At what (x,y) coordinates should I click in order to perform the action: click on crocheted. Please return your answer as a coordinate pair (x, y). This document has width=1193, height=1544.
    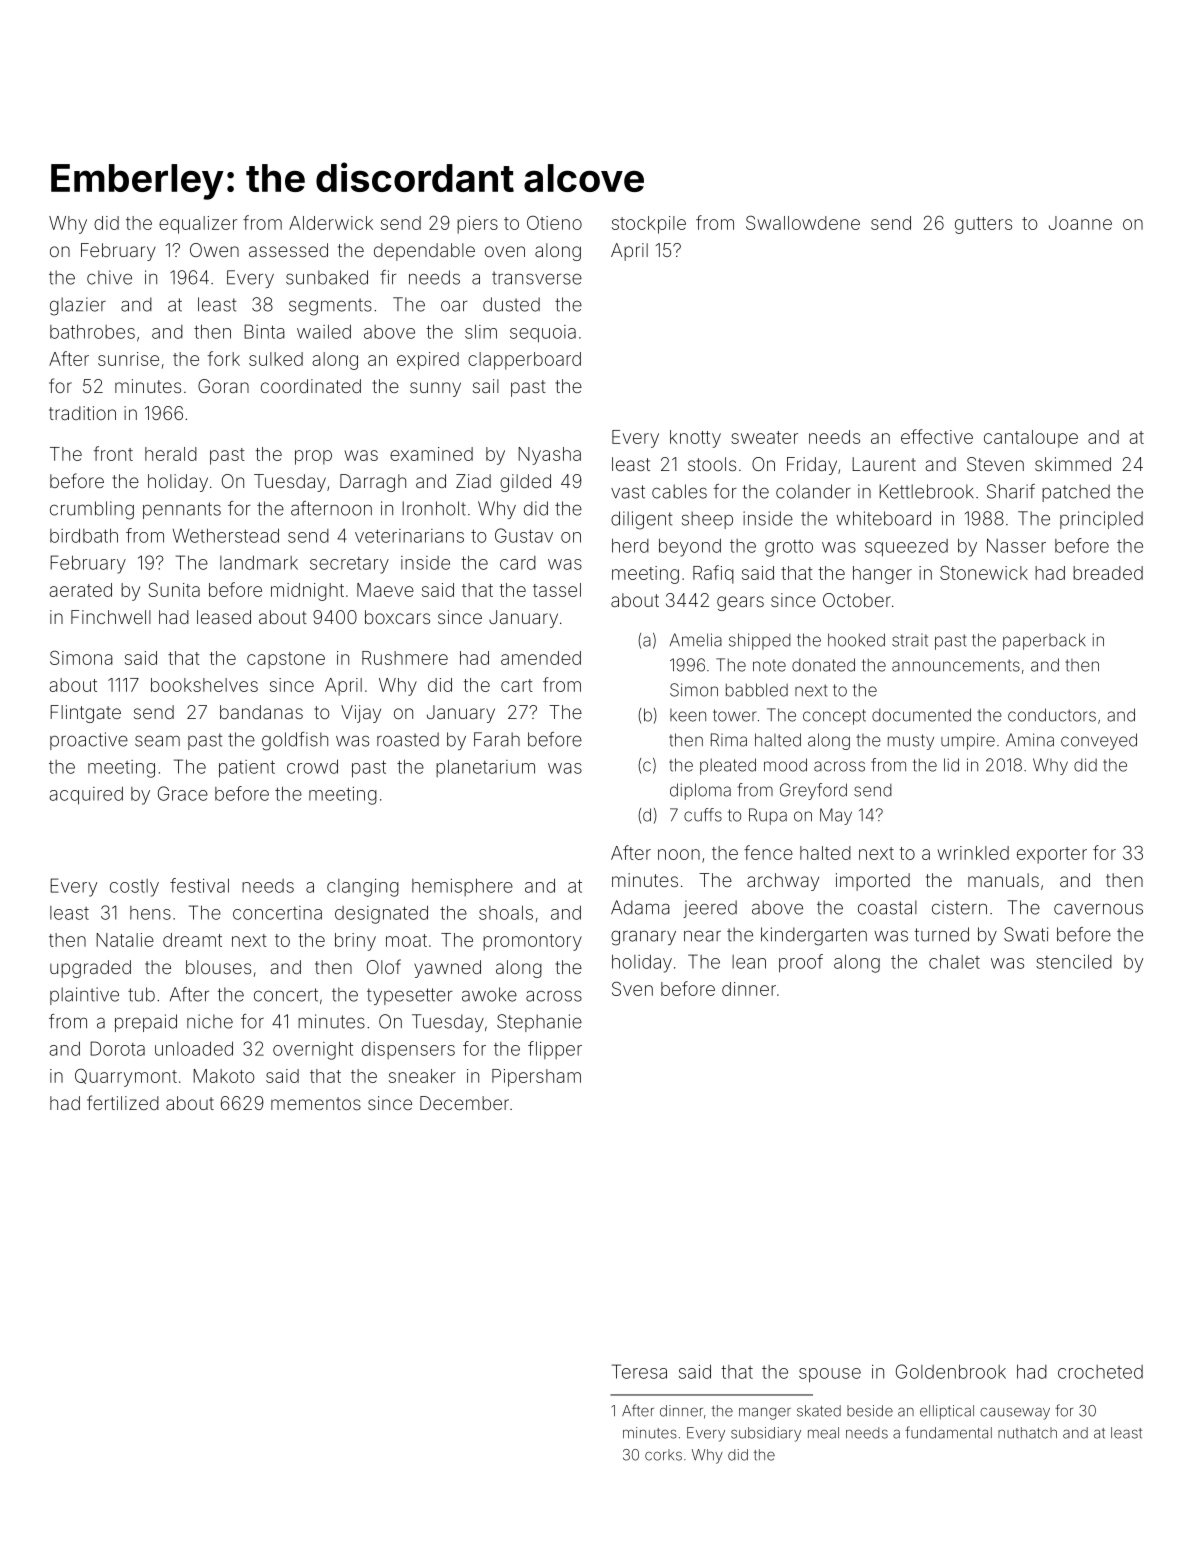
    Looking at the image, I should click on (1100, 1372).
